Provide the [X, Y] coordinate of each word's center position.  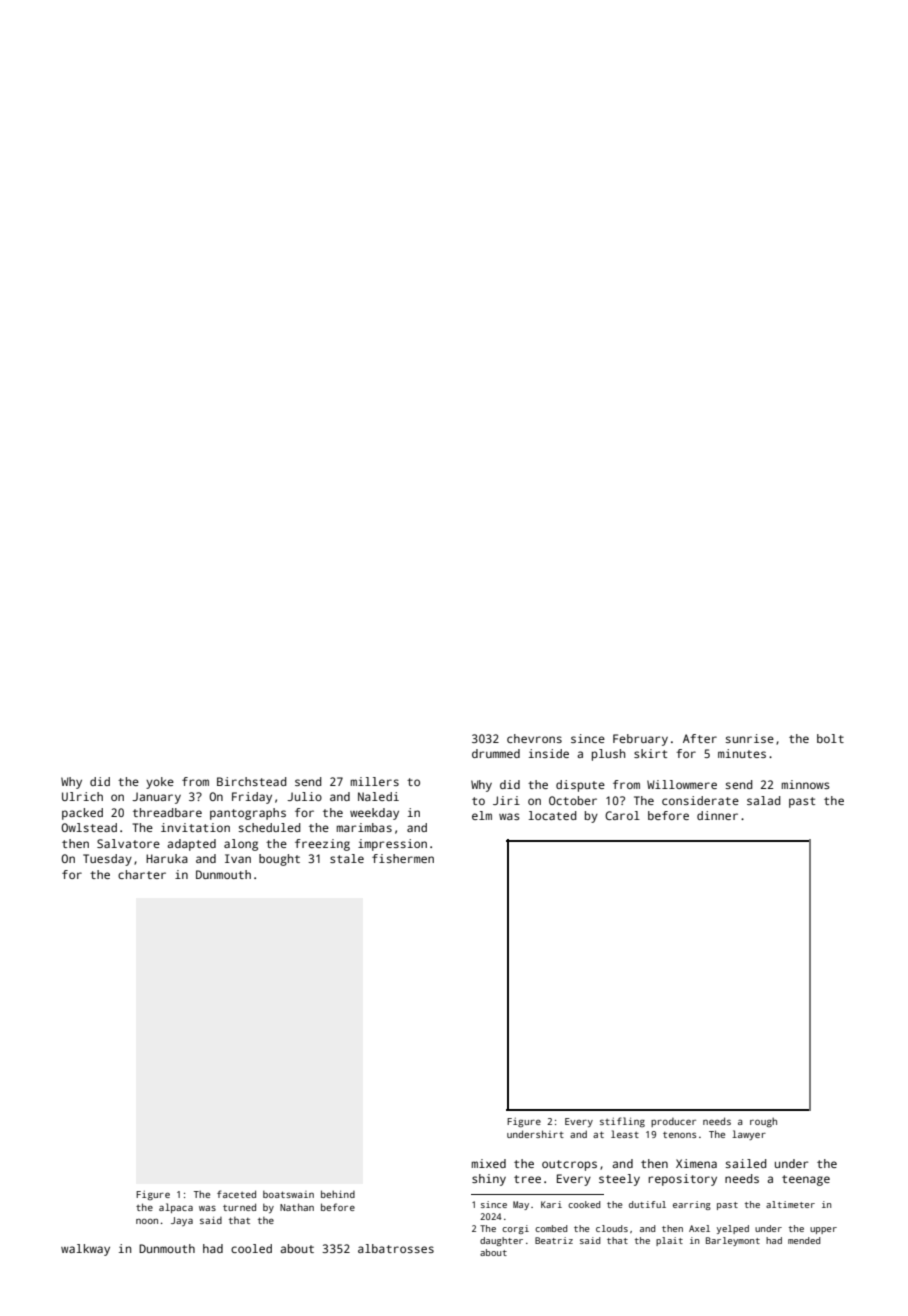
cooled [251, 1248]
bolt [830, 738]
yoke [160, 783]
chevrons [534, 738]
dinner [717, 815]
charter [142, 874]
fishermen [403, 858]
